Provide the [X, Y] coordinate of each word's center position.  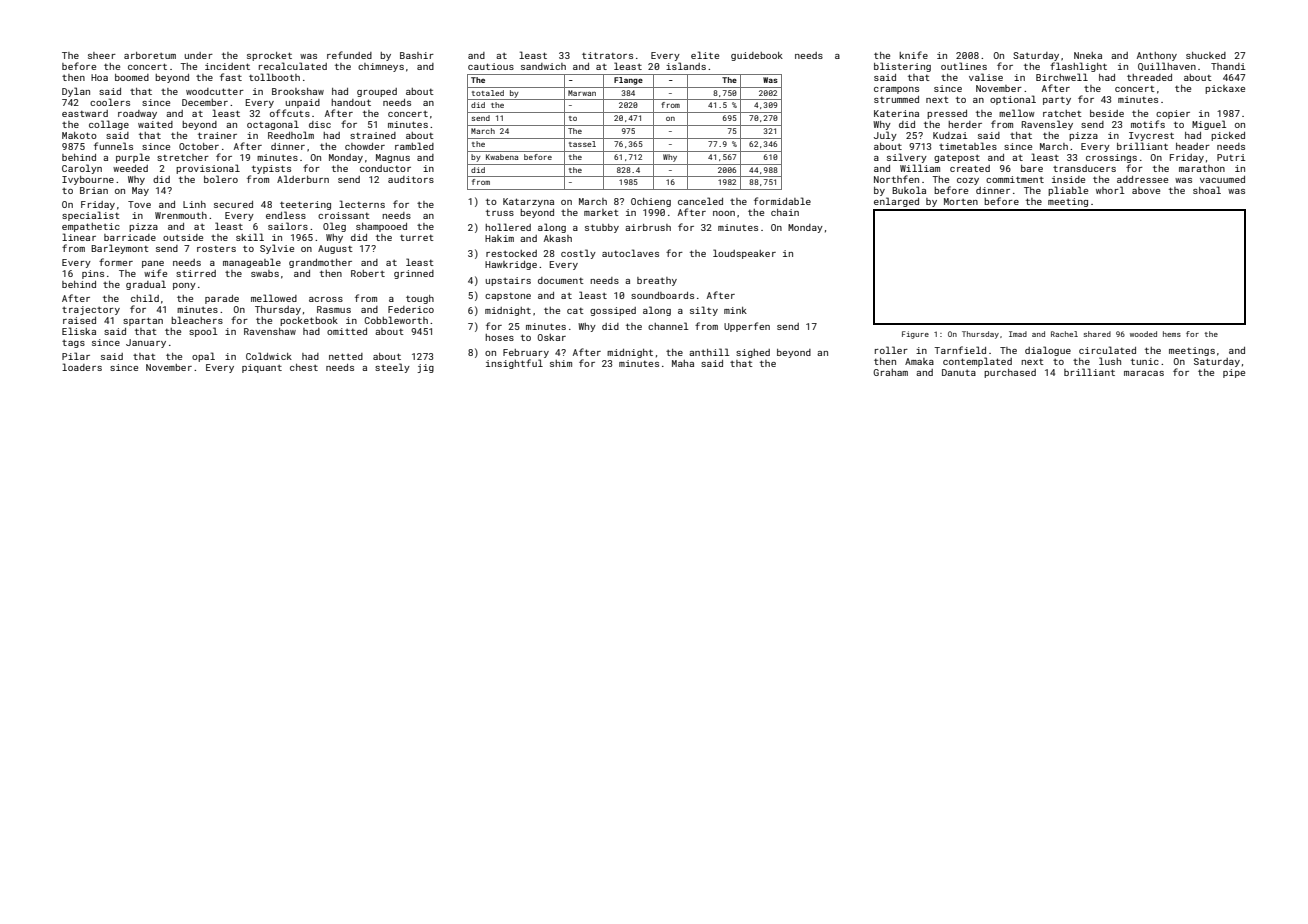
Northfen [896, 179]
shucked [1206, 55]
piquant [262, 368]
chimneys [381, 67]
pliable [1068, 191]
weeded [130, 168]
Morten [961, 201]
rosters [216, 249]
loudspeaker [744, 254]
